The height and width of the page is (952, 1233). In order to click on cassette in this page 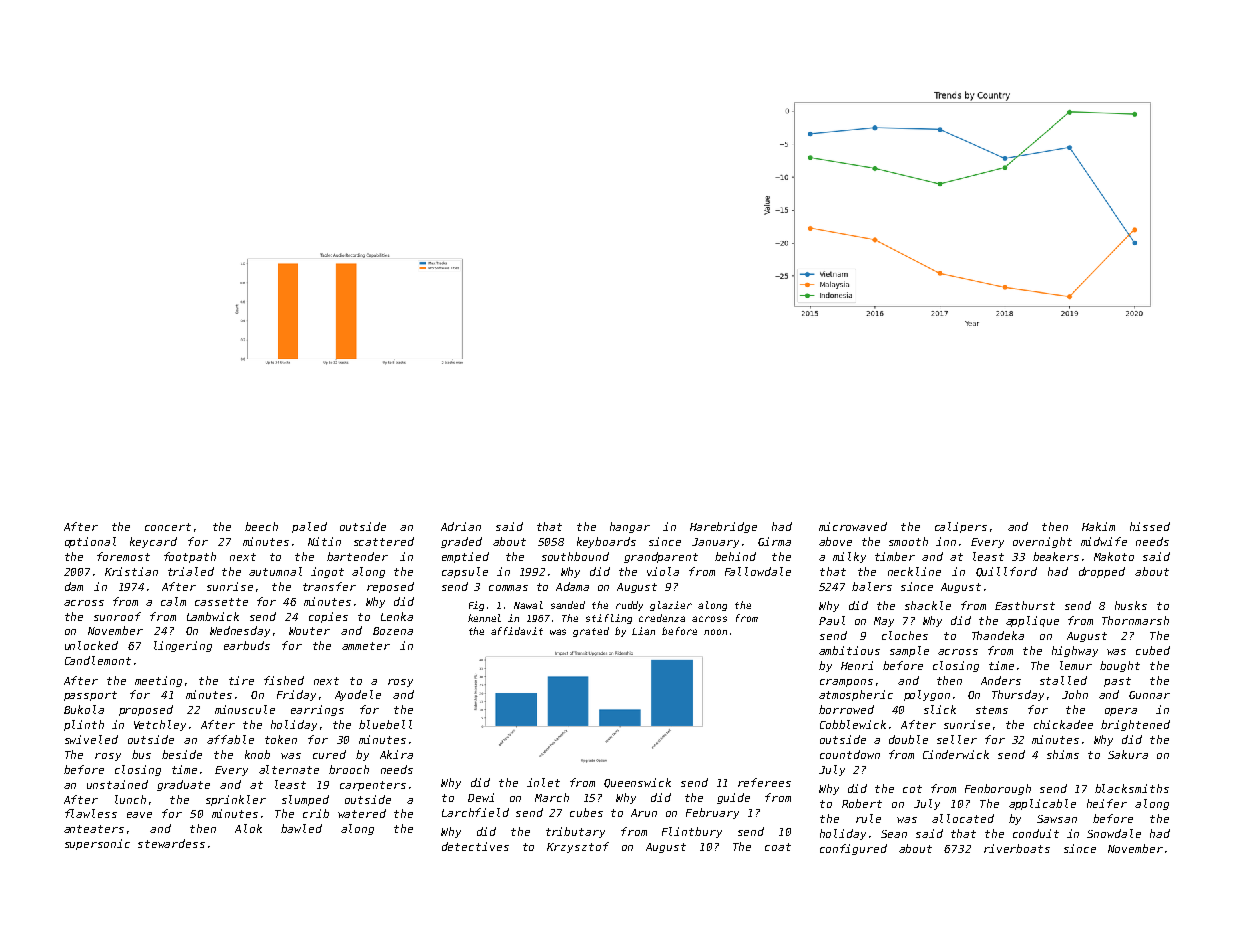, I will do `click(221, 602)`.
